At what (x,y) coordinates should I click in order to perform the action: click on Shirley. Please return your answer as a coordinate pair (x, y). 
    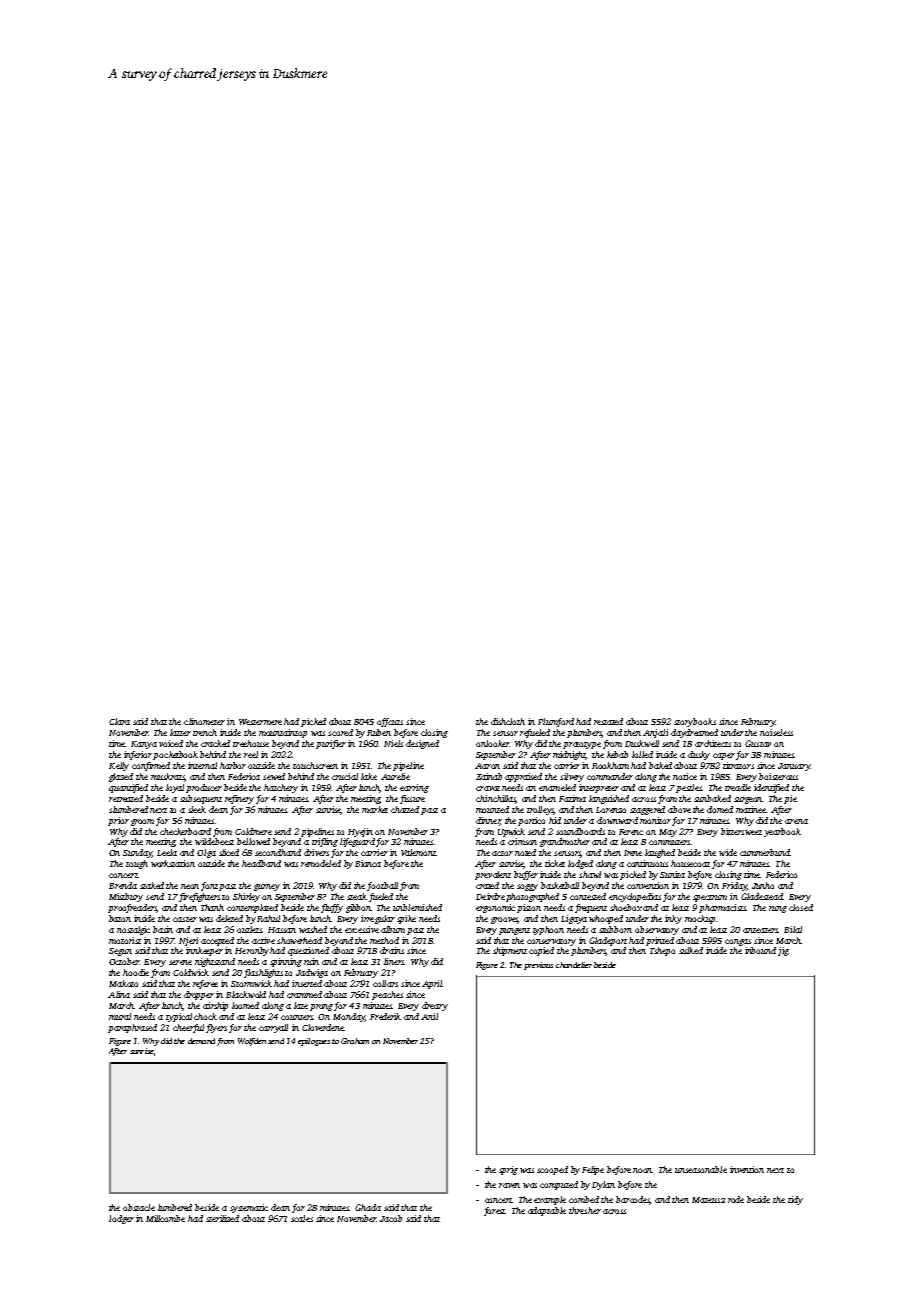
    Looking at the image, I should click on (246, 897).
